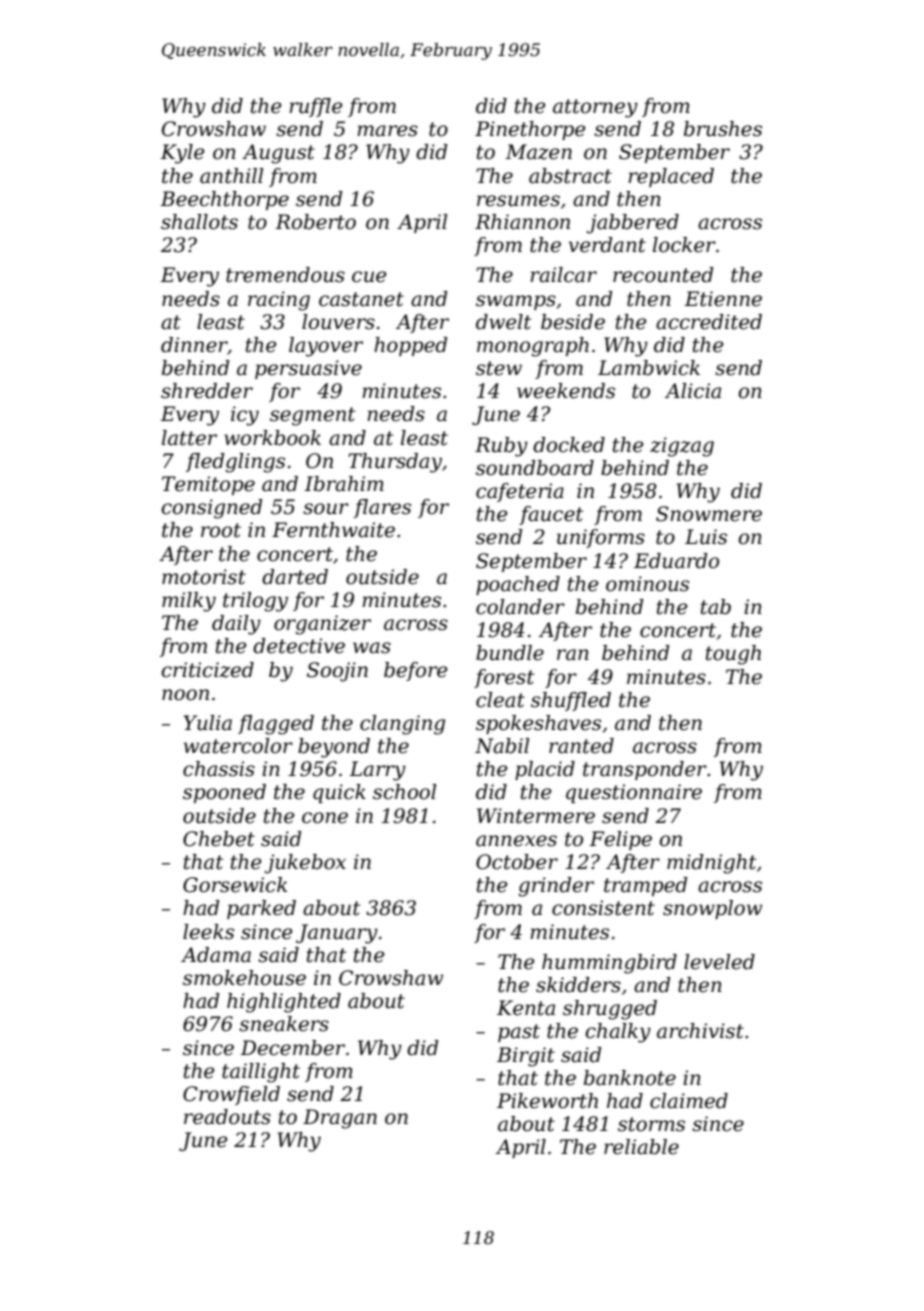 Image resolution: width=924 pixels, height=1311 pixels. Describe the element at coordinates (402, 725) in the screenshot. I see `clanging` at that location.
